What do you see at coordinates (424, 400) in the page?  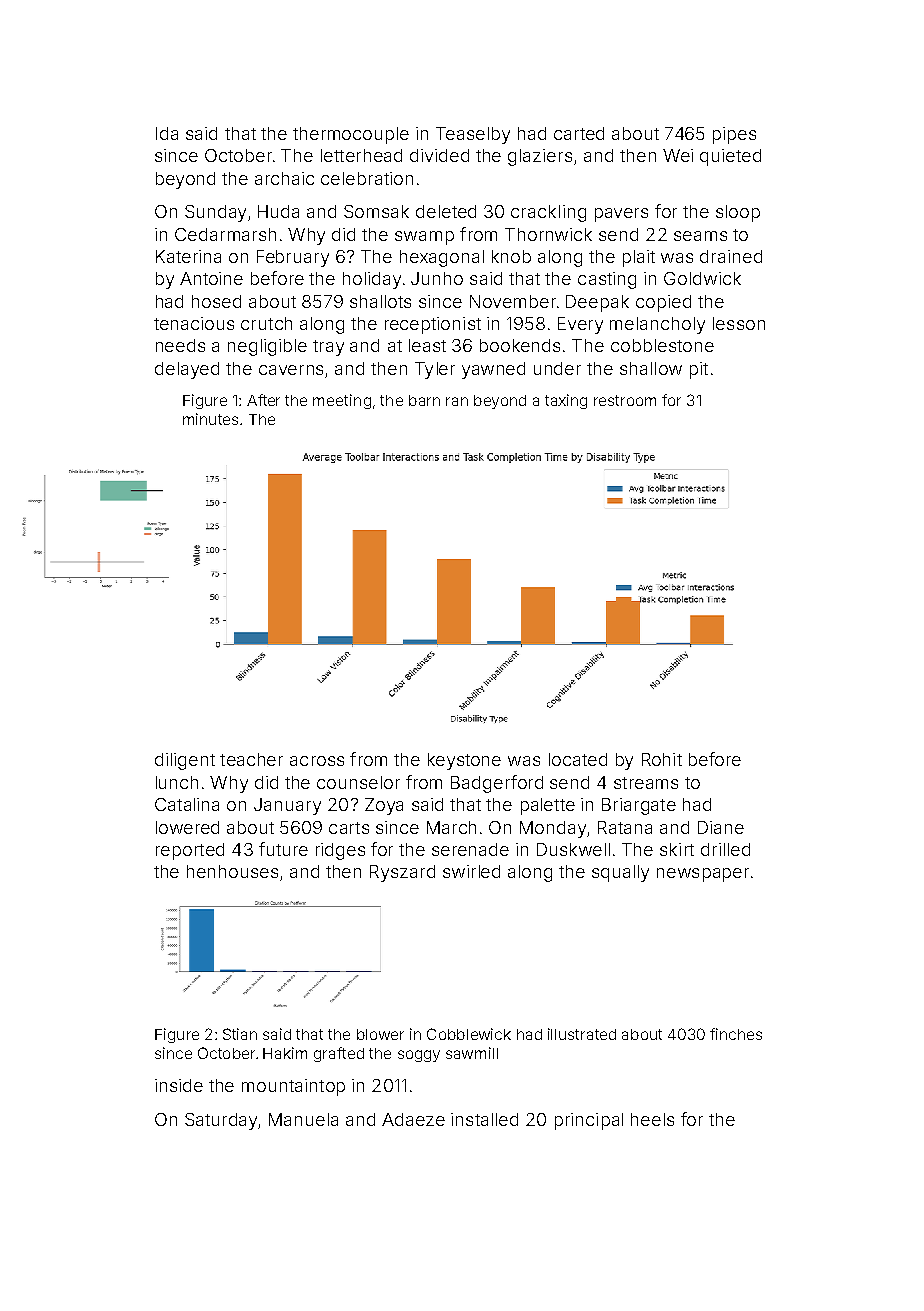 I see `barn` at bounding box center [424, 400].
